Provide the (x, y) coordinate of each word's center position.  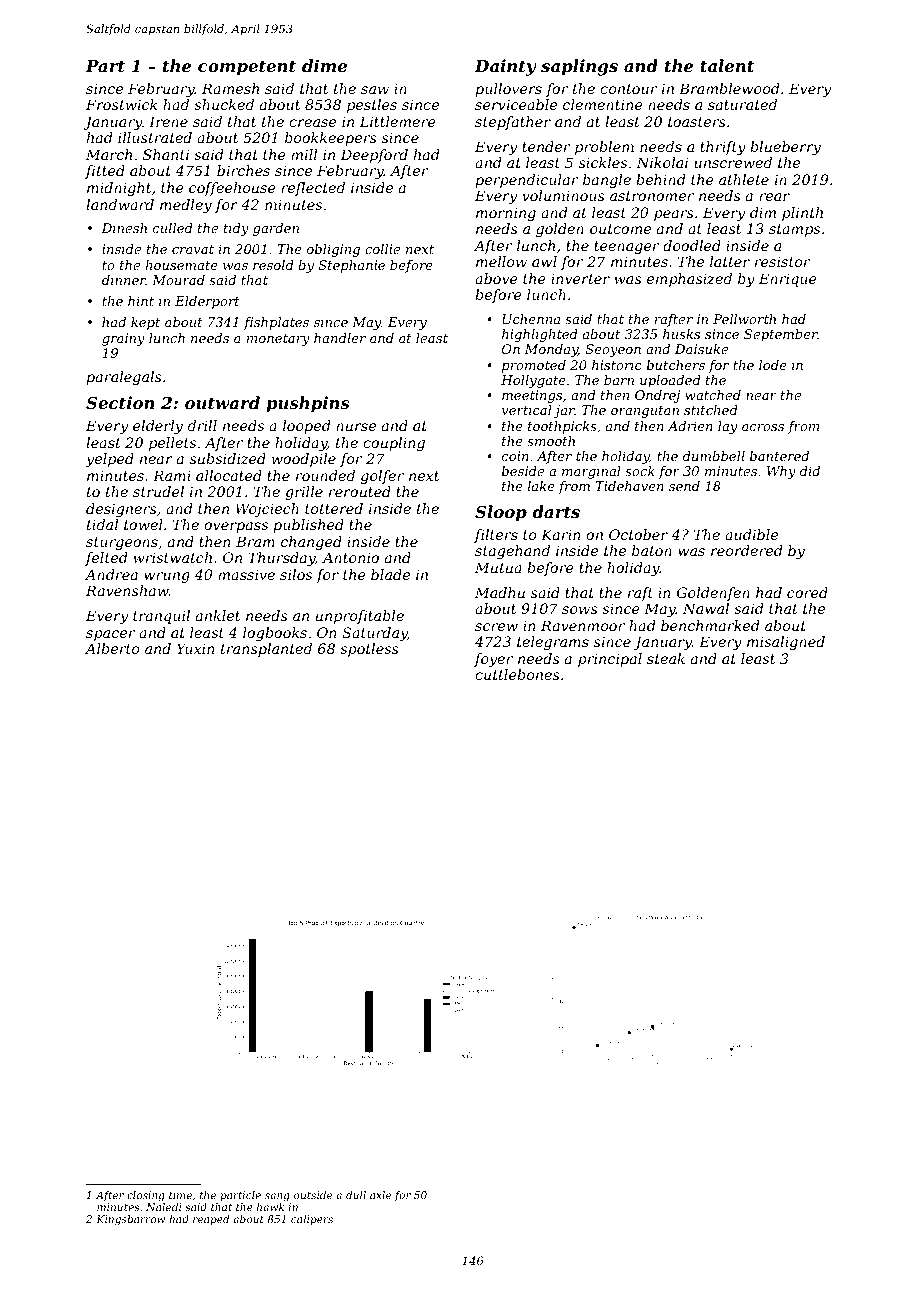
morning (506, 214)
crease (312, 123)
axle (380, 1195)
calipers (312, 1220)
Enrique (788, 280)
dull (356, 1195)
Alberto (112, 648)
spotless (369, 650)
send (684, 486)
